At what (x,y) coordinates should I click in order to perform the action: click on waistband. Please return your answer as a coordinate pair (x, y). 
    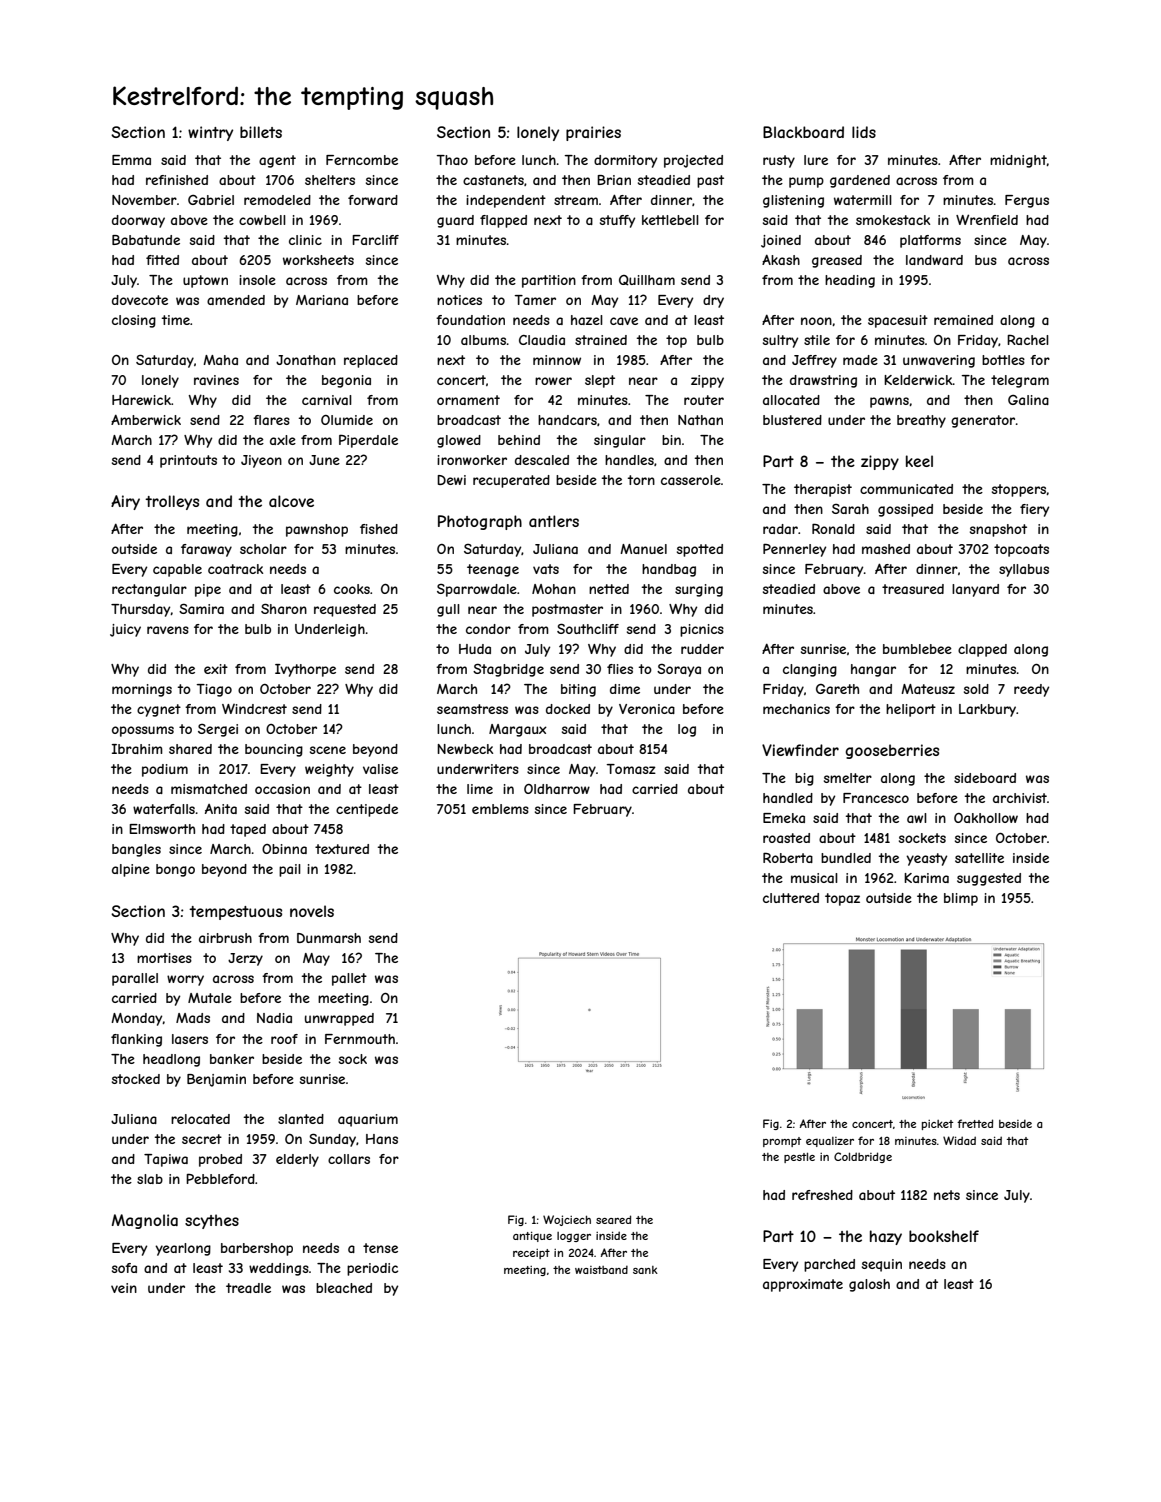
    Looking at the image, I should click on (601, 1269).
